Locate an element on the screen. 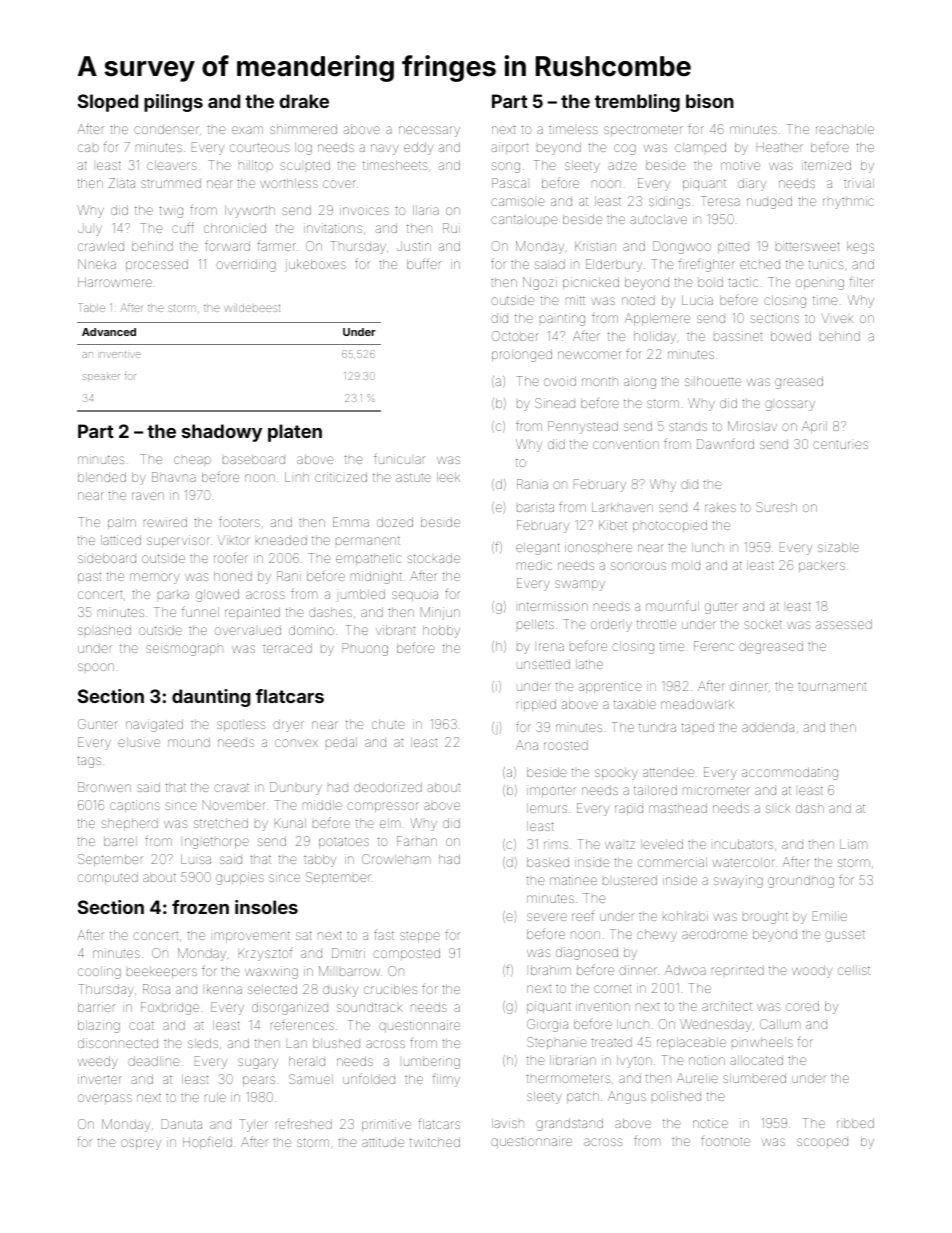 This screenshot has width=952, height=1233. nudged is located at coordinates (769, 202).
